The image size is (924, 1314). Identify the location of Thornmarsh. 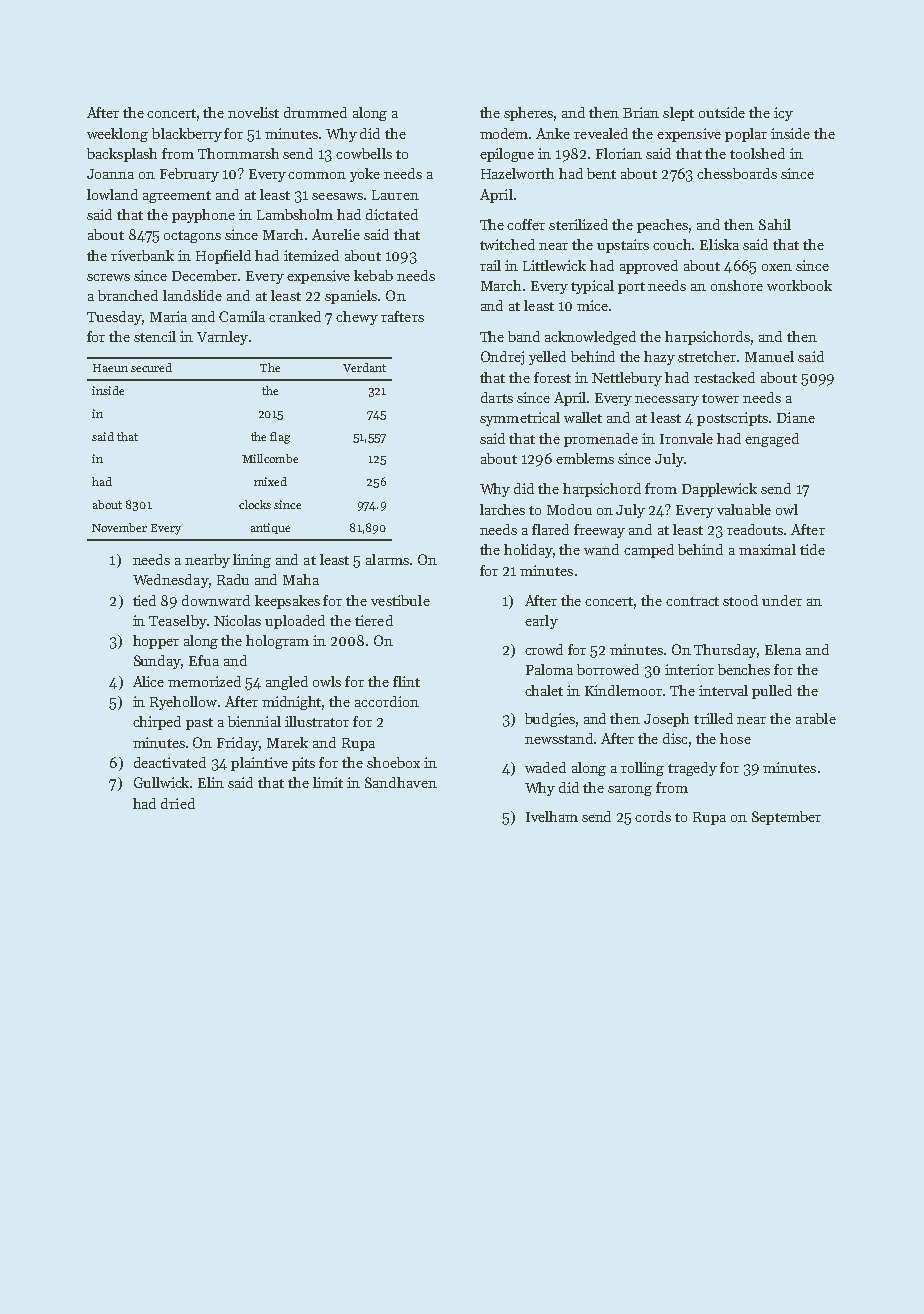
(238, 153).
